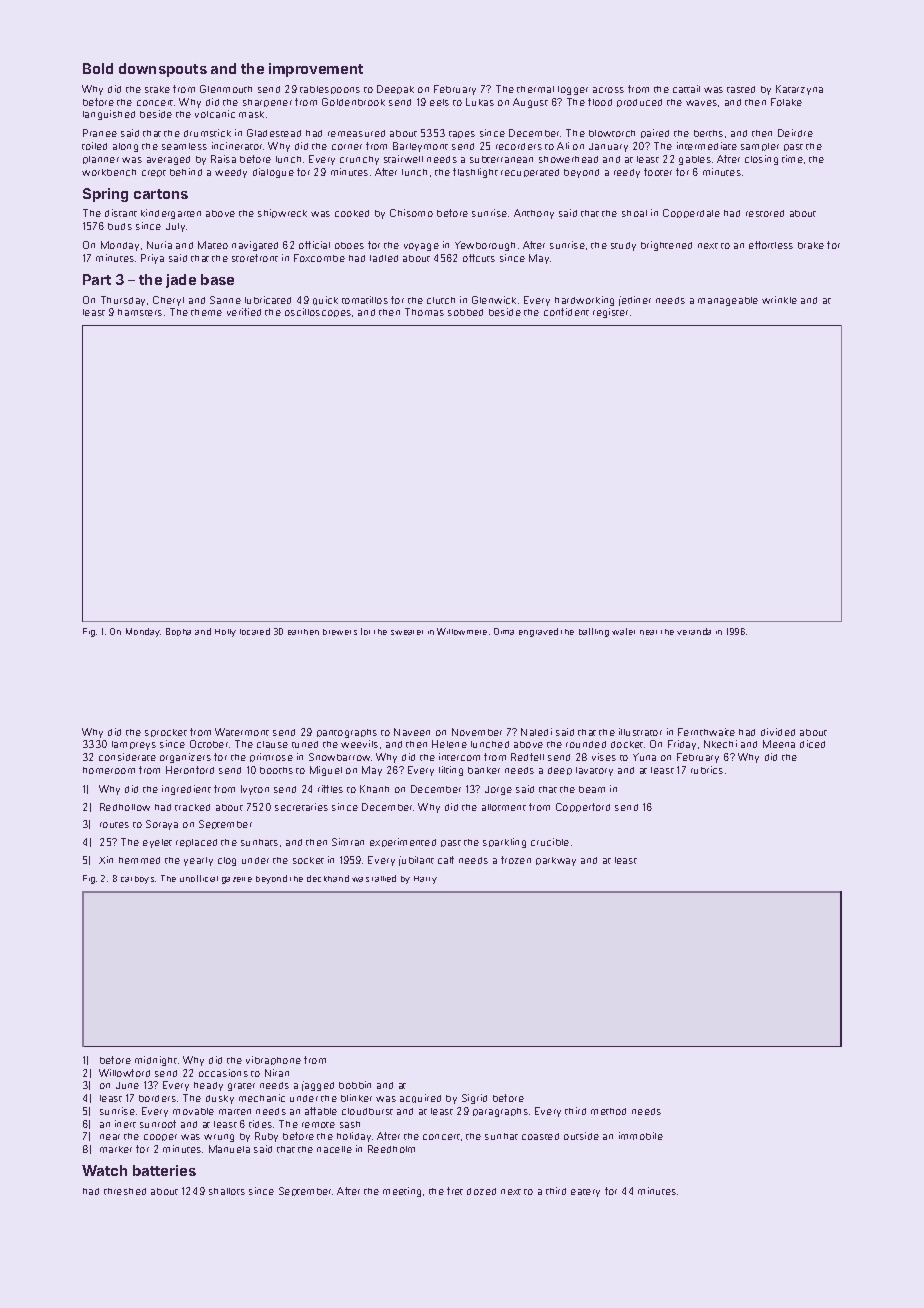  Describe the element at coordinates (226, 89) in the screenshot. I see `Glenmouth` at that location.
